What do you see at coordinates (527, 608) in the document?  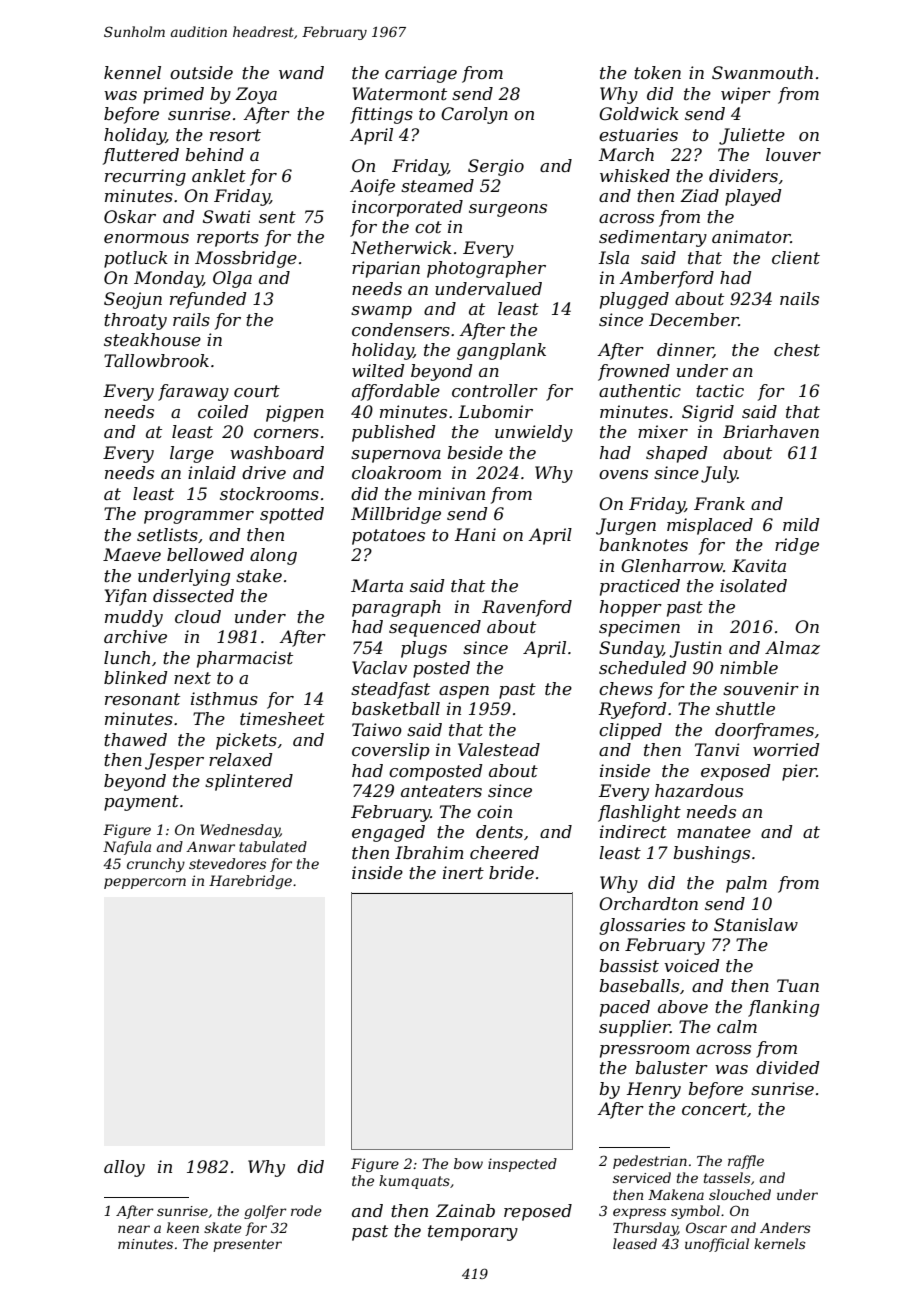 I see `Ravenford` at bounding box center [527, 608].
